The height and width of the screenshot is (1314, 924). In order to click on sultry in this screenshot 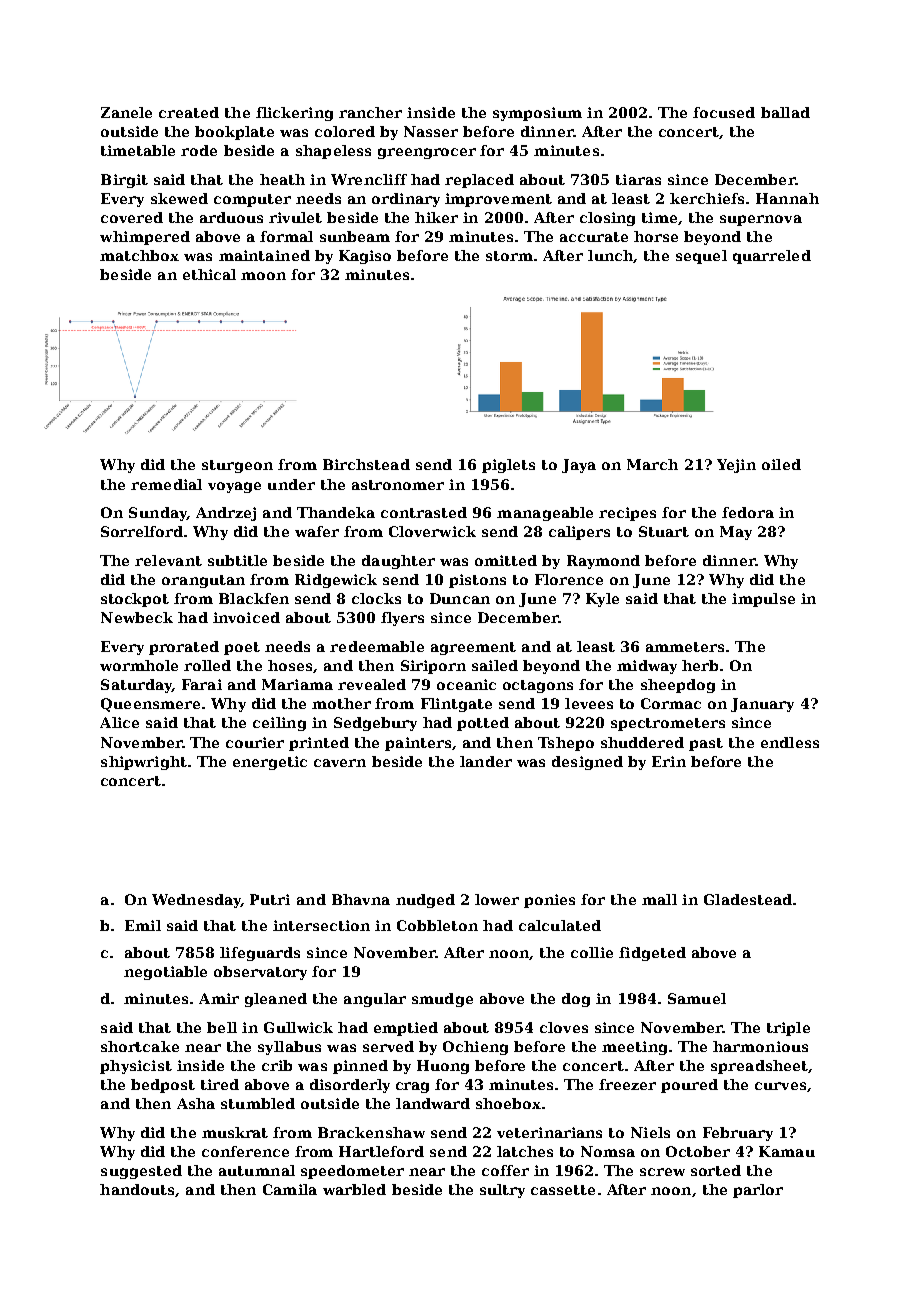, I will do `click(502, 1191)`.
